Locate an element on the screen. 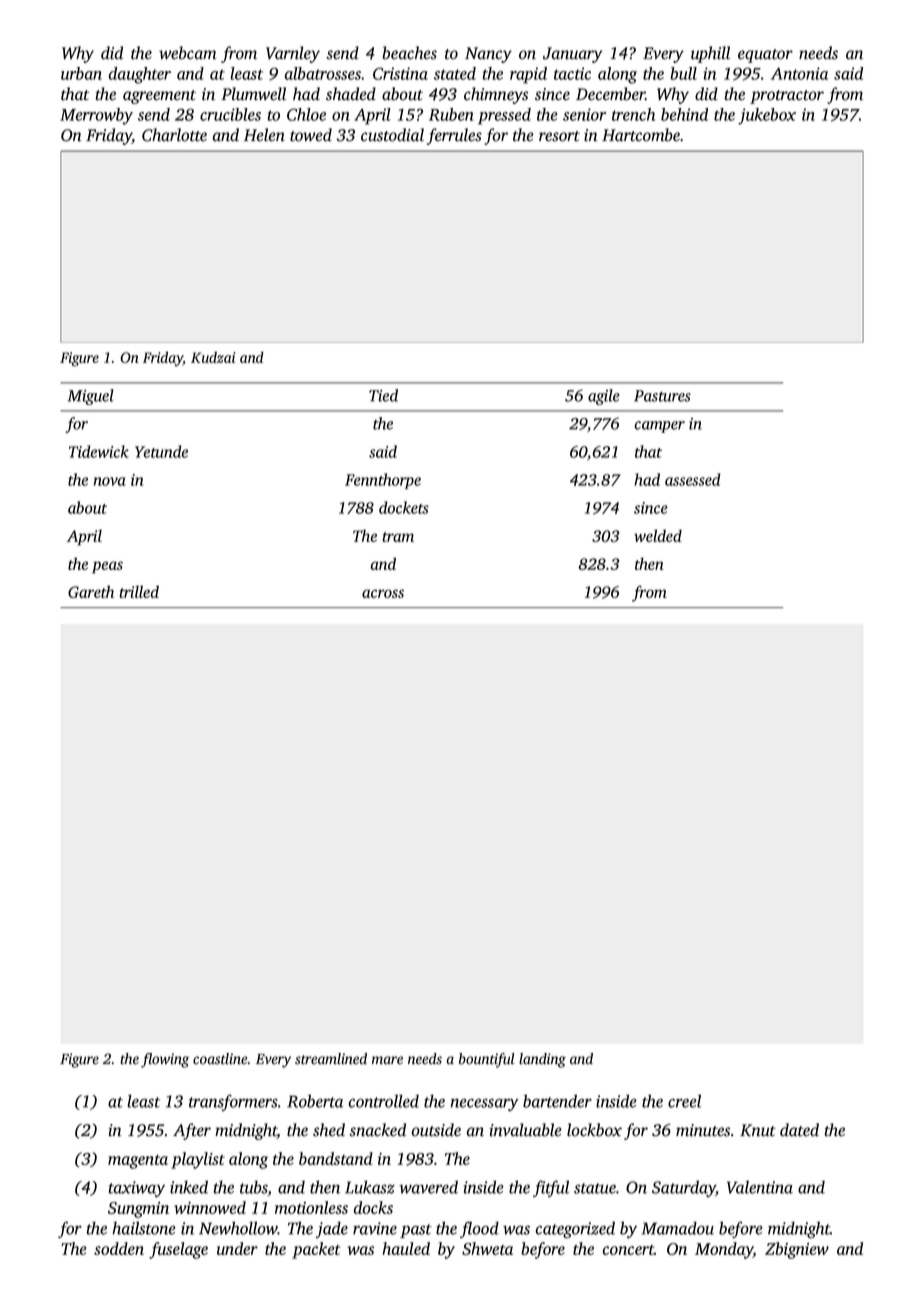  Helen is located at coordinates (264, 135).
